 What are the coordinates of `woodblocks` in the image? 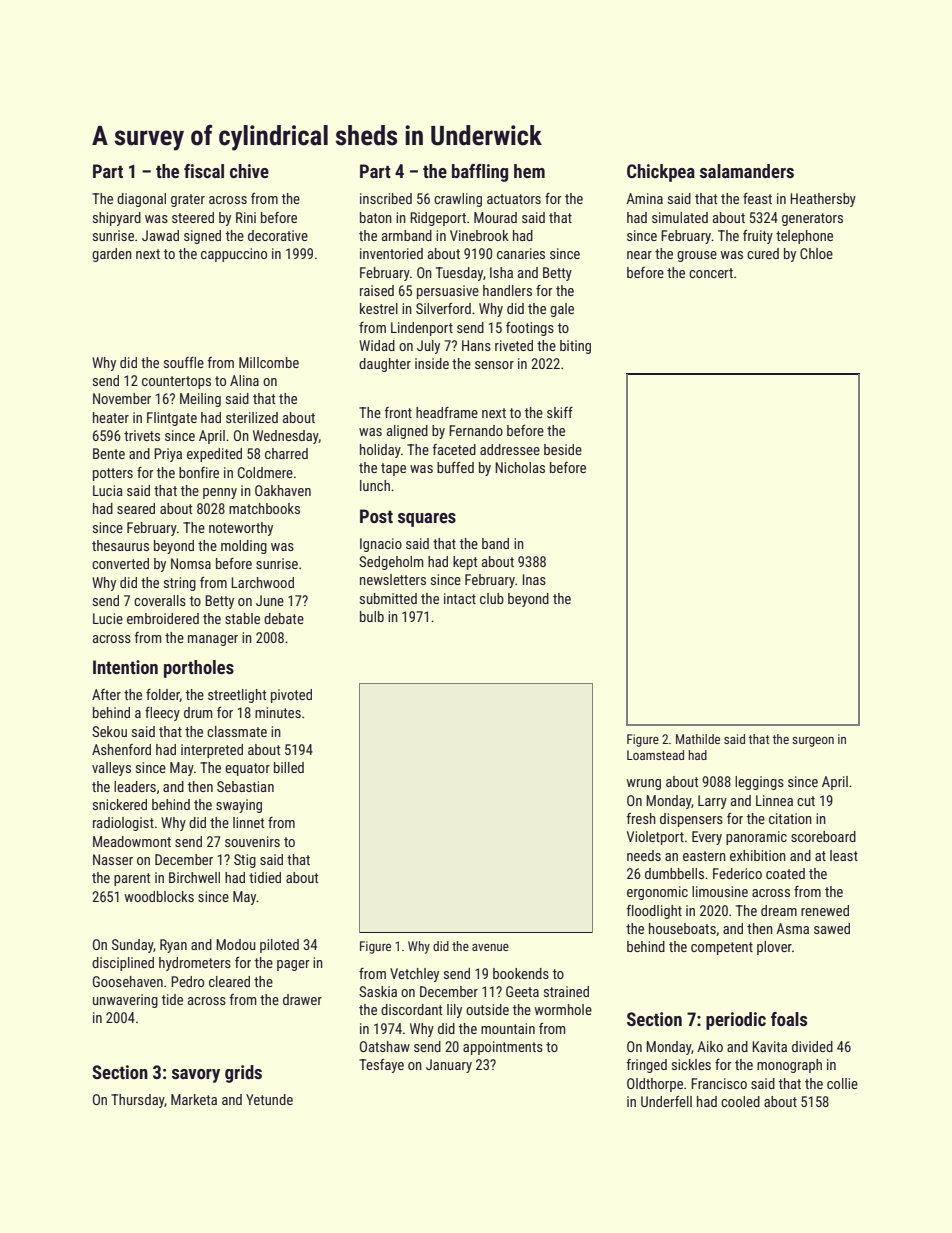 It's located at (159, 896).
